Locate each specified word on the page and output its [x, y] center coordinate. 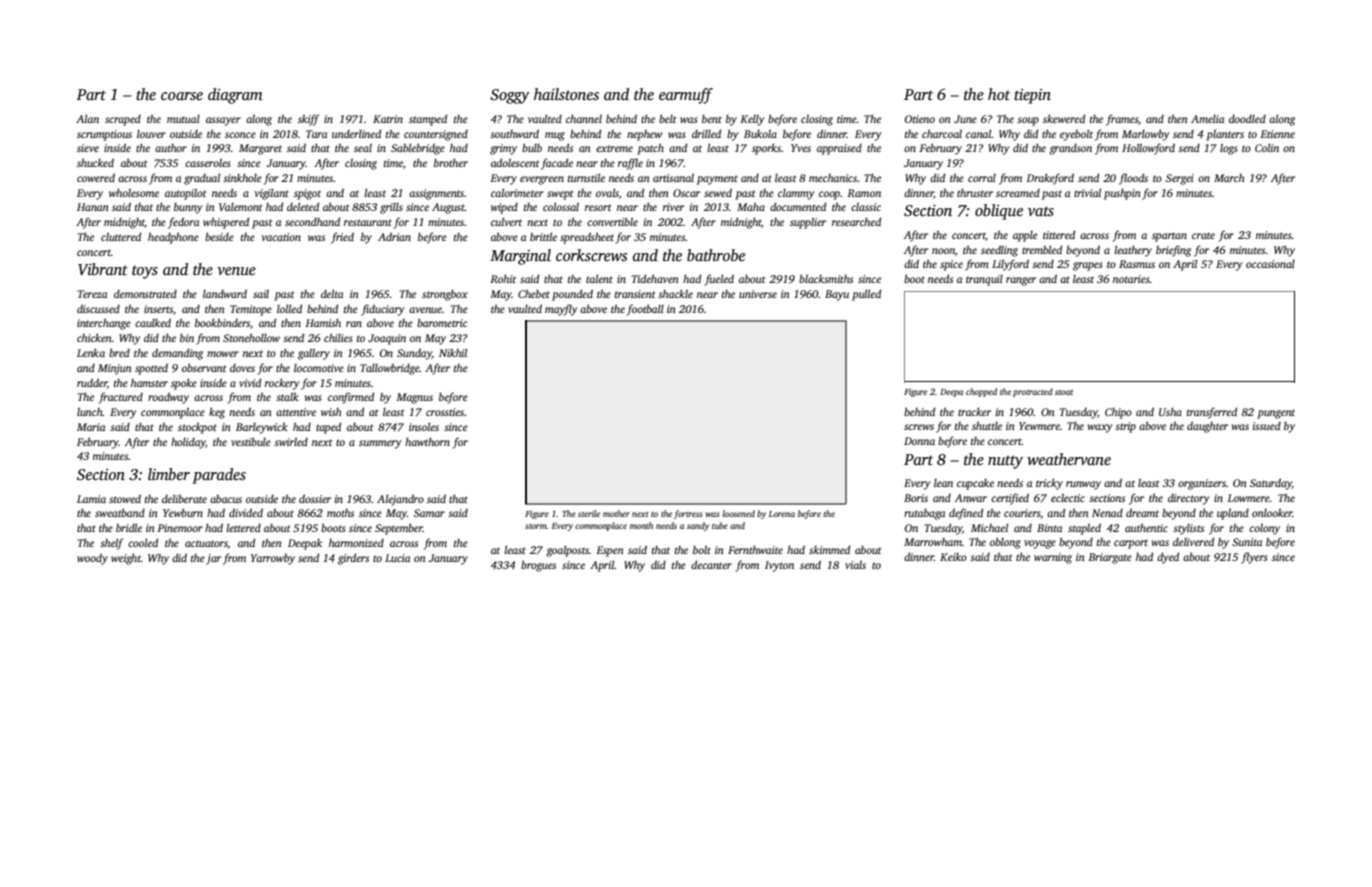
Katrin [388, 119]
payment [717, 180]
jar [213, 559]
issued [1267, 426]
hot [999, 94]
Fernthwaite [755, 549]
